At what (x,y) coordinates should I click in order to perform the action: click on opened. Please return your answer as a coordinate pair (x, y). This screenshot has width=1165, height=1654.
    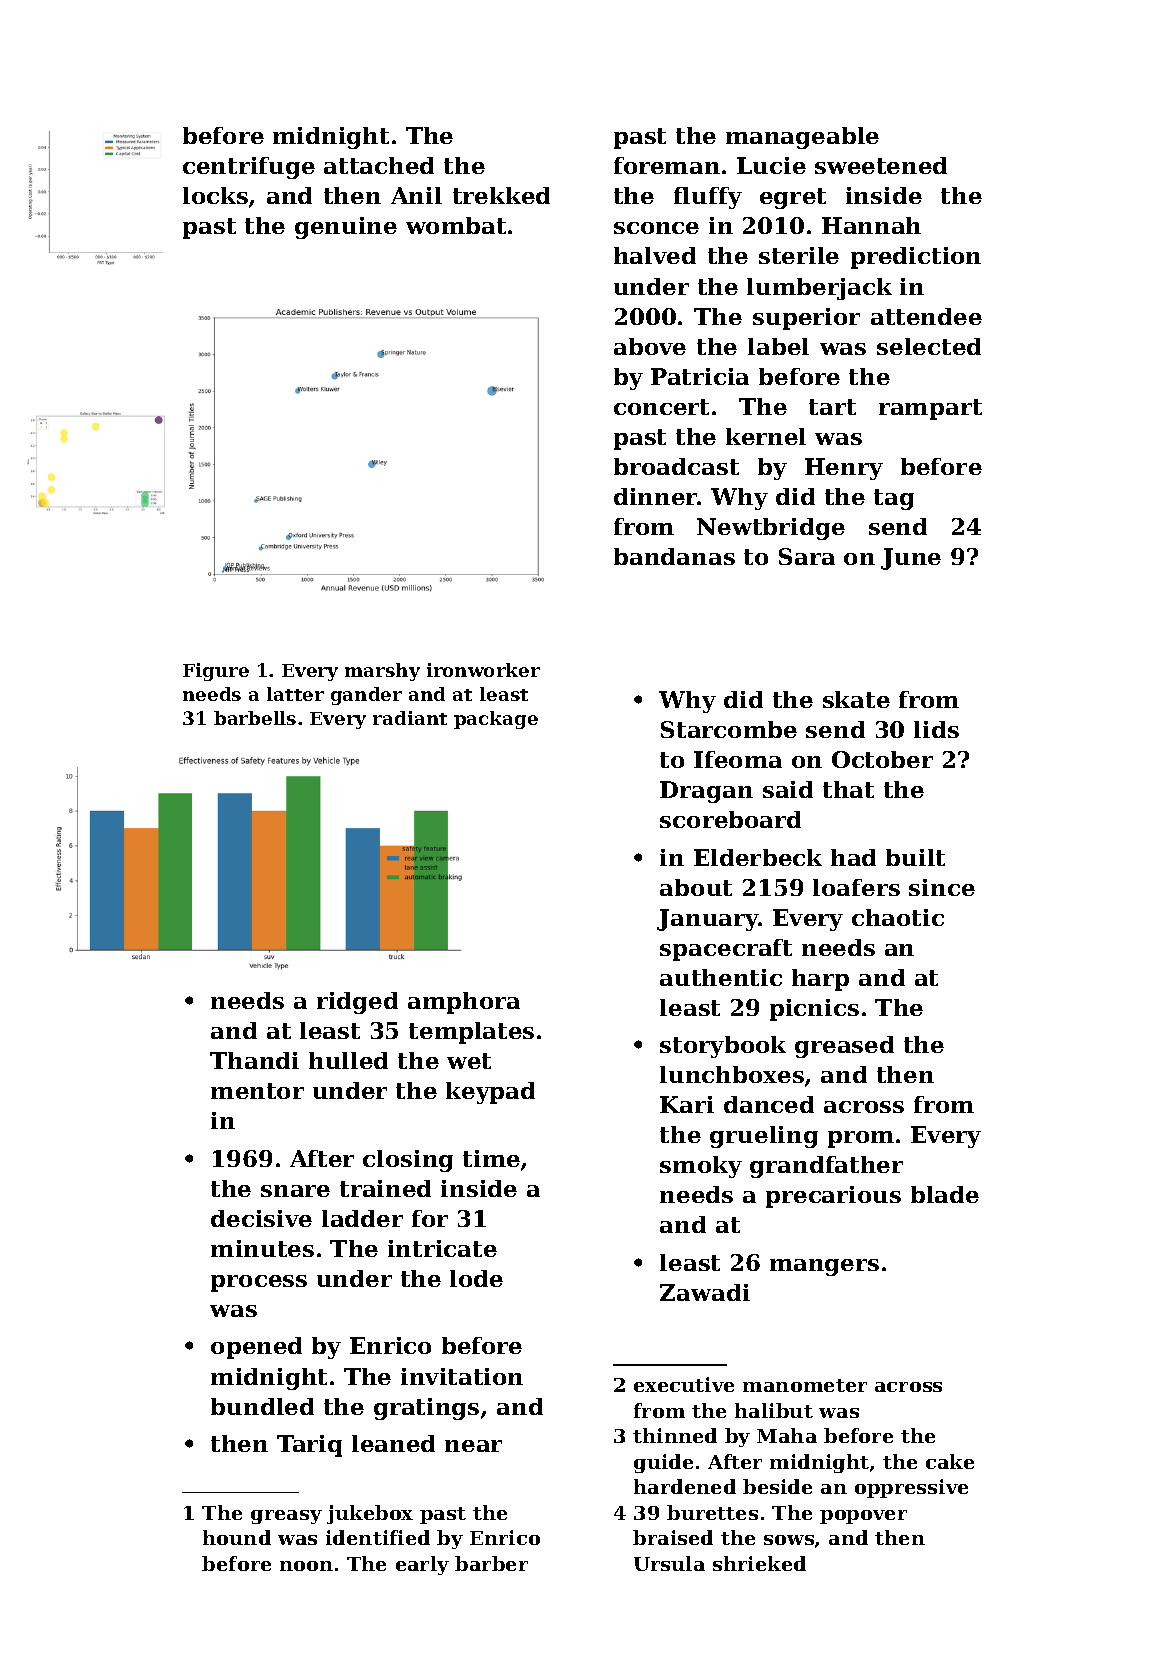
    Looking at the image, I should click on (256, 1348).
